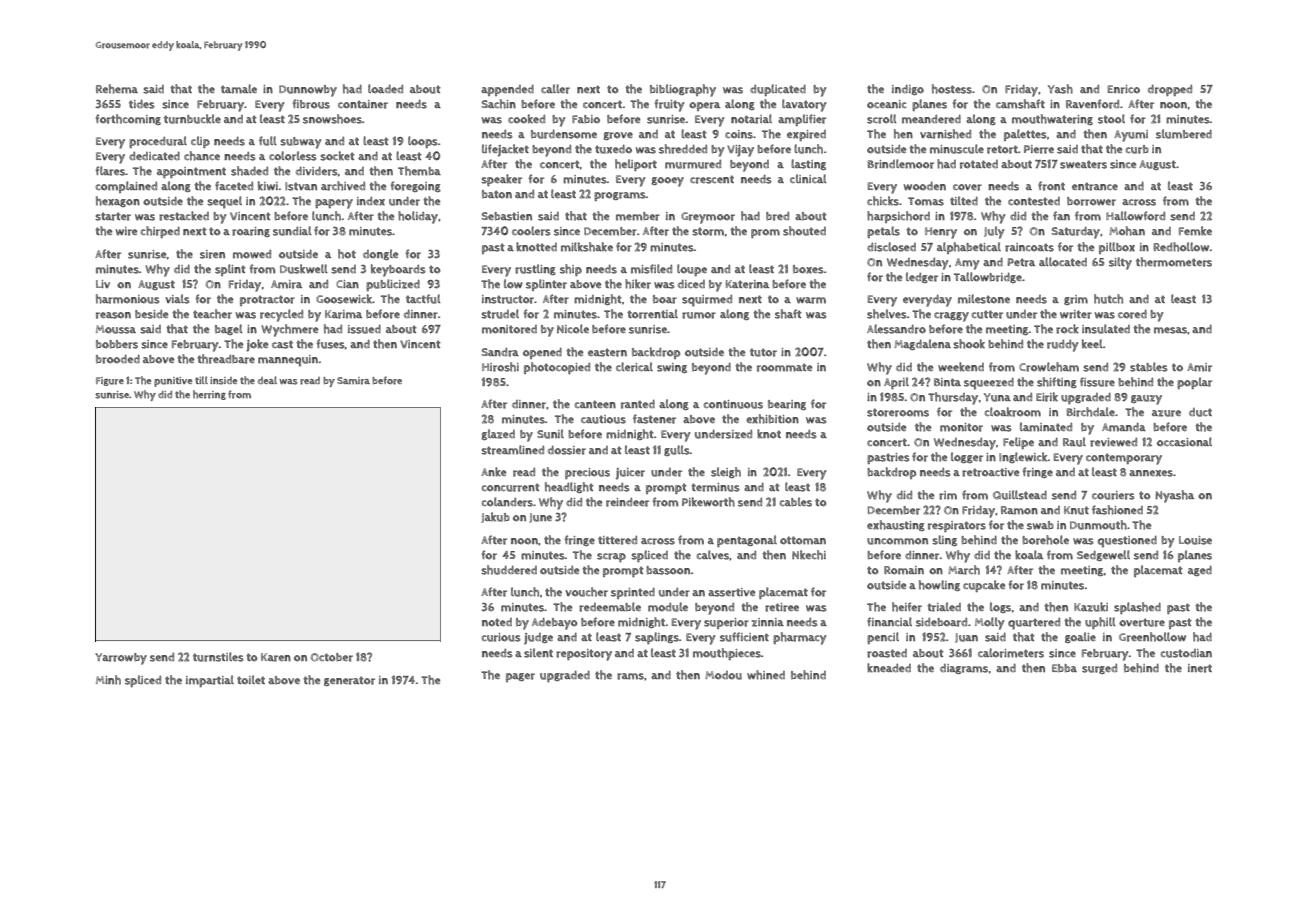 The height and width of the document is (924, 1308). What do you see at coordinates (385, 89) in the document?
I see `loaded` at bounding box center [385, 89].
